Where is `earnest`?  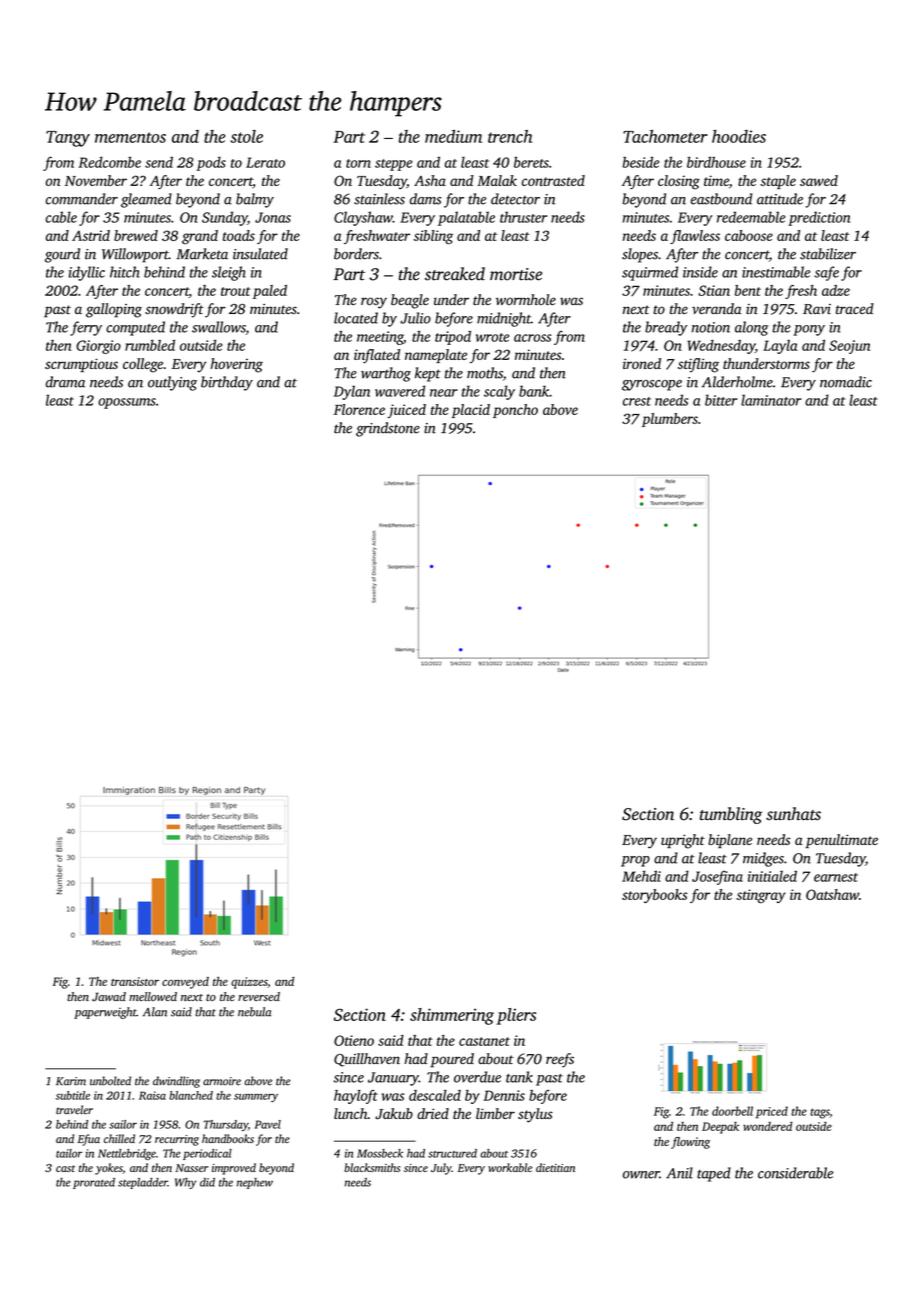 earnest is located at coordinates (836, 877).
